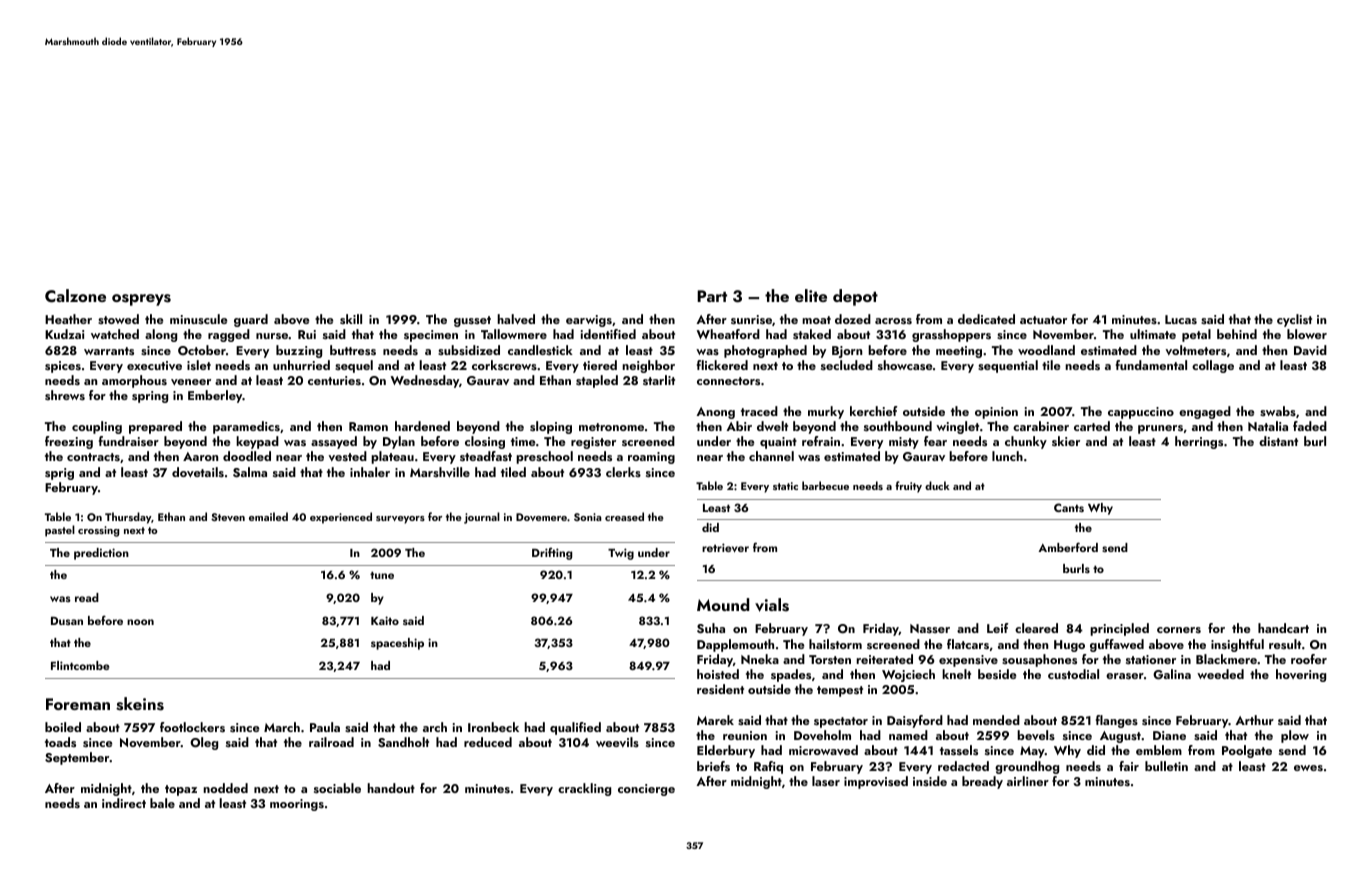  Describe the element at coordinates (584, 789) in the screenshot. I see `crackling` at that location.
